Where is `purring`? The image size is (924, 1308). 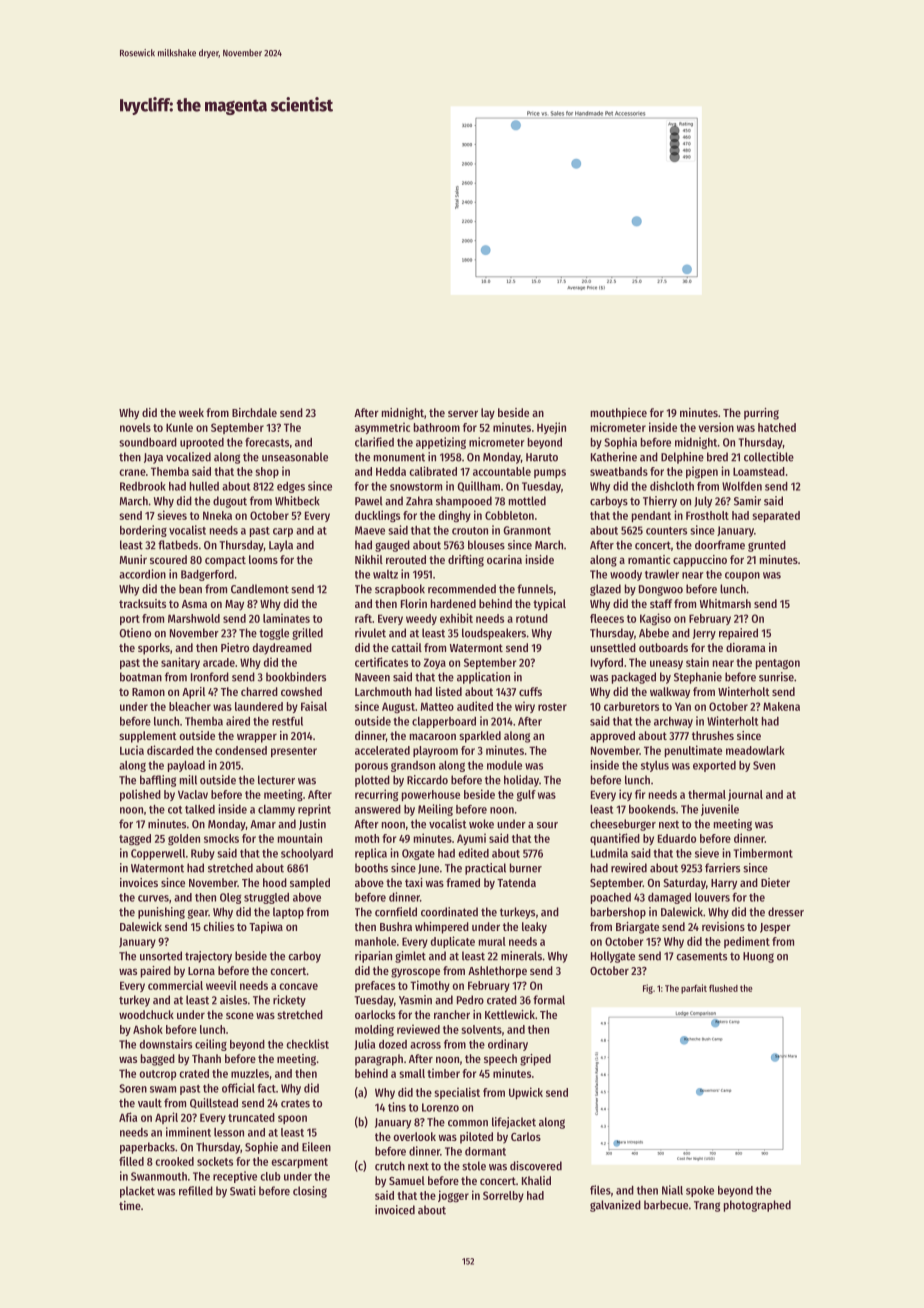
purring is located at coordinates (761, 414).
